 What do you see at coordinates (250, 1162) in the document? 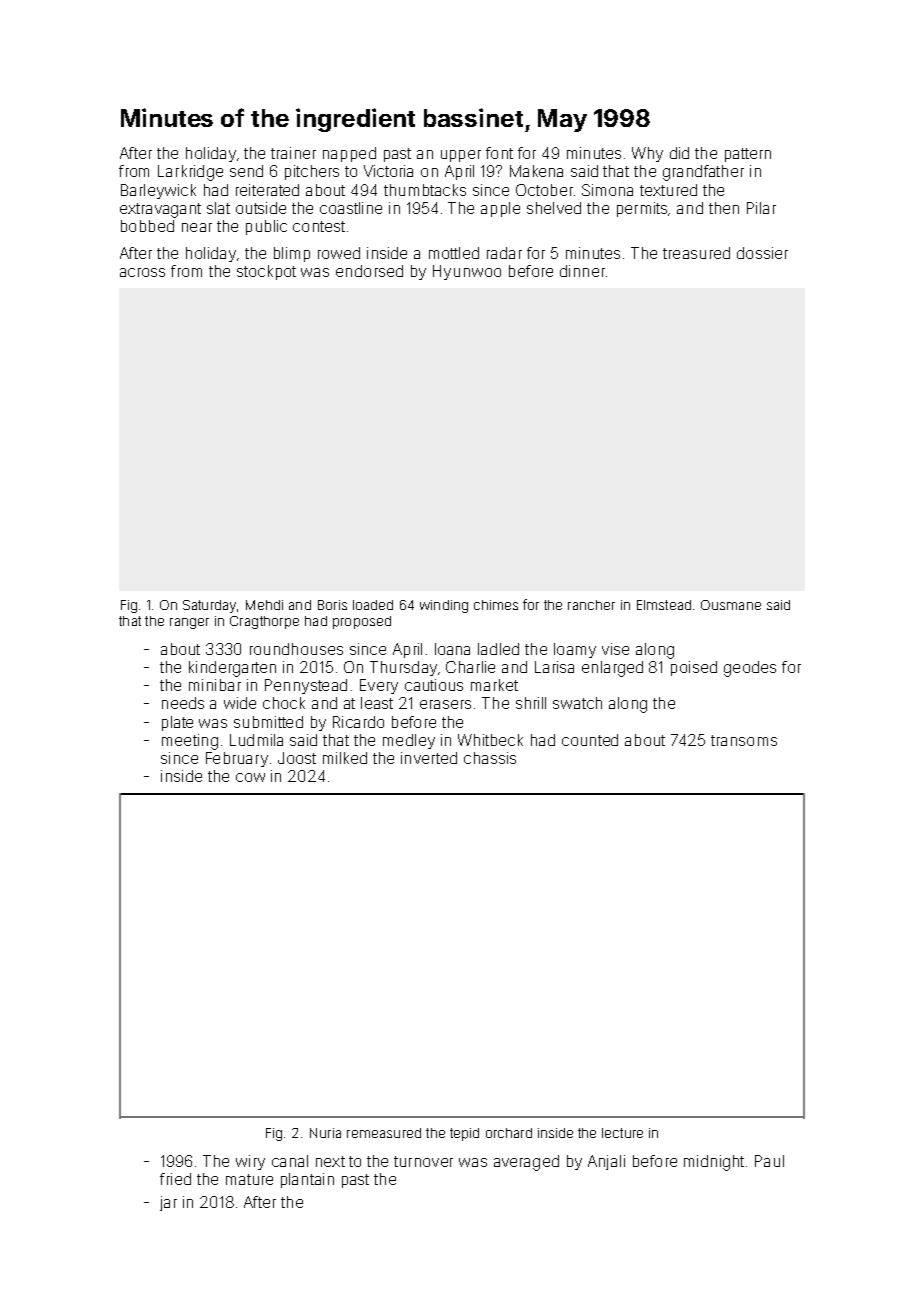
I see `wiry` at bounding box center [250, 1162].
